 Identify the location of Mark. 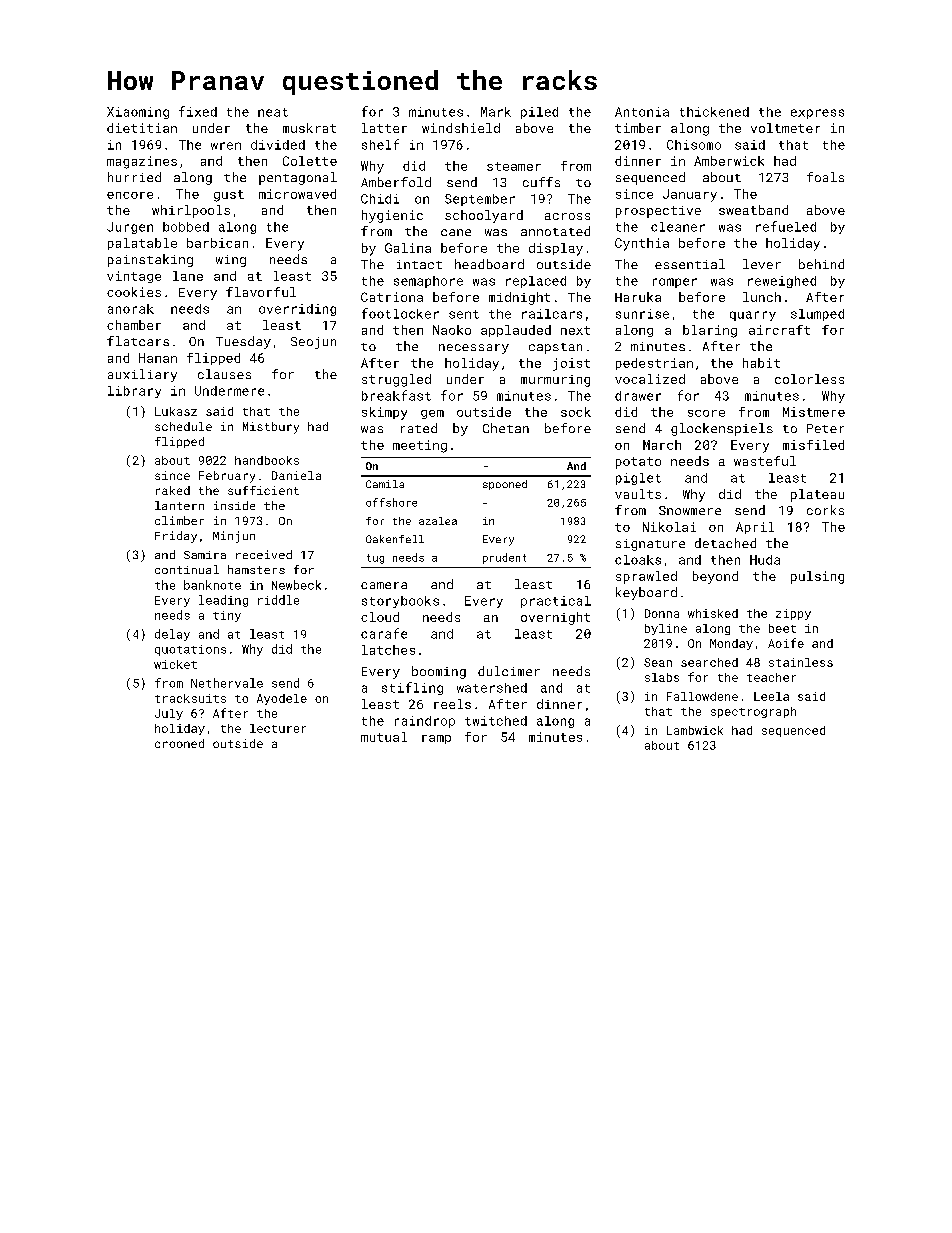
(496, 112).
